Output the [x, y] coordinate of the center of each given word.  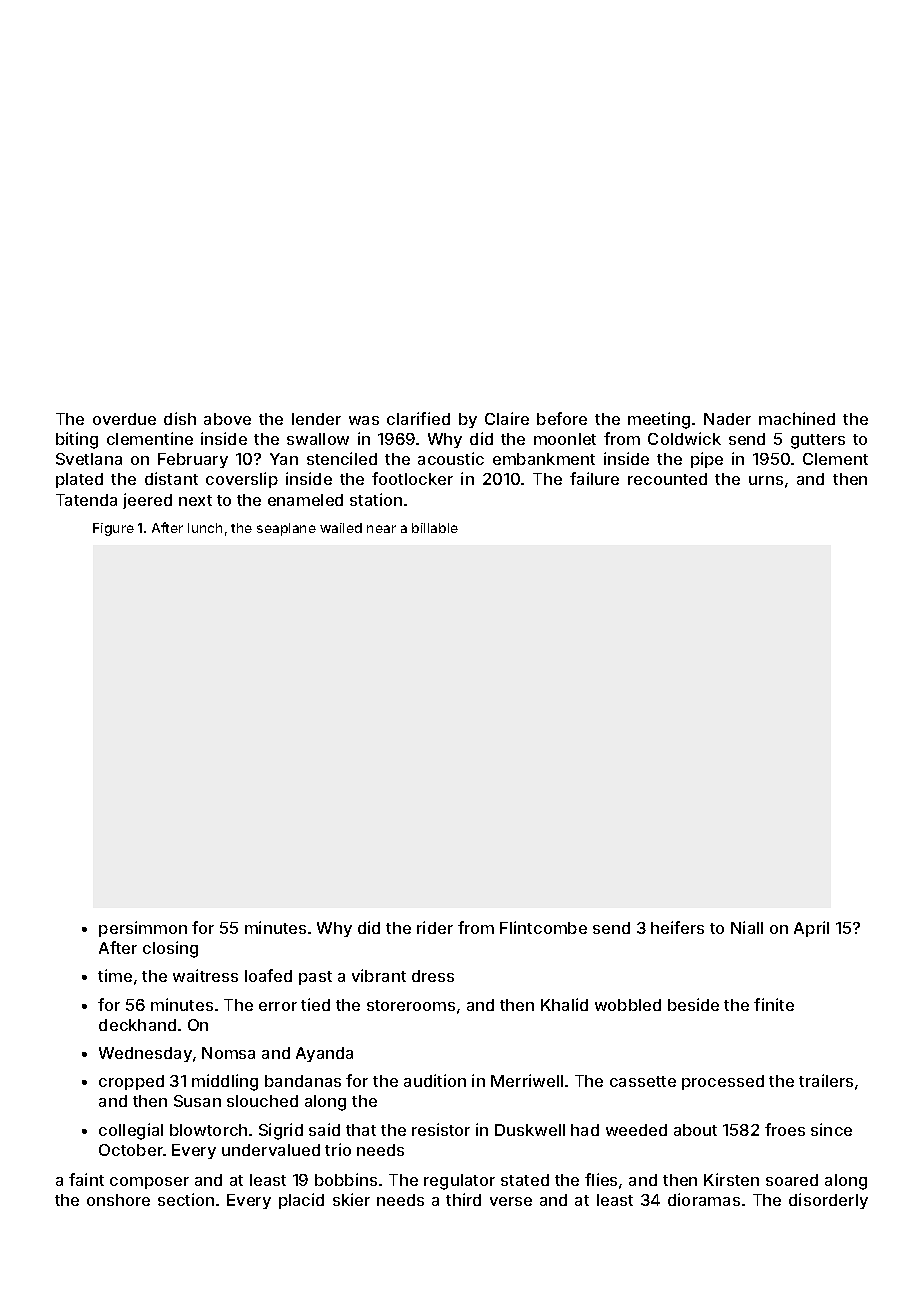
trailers [826, 1080]
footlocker [412, 478]
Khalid [564, 1004]
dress [433, 976]
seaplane [286, 529]
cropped [131, 1082]
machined [797, 418]
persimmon [143, 929]
